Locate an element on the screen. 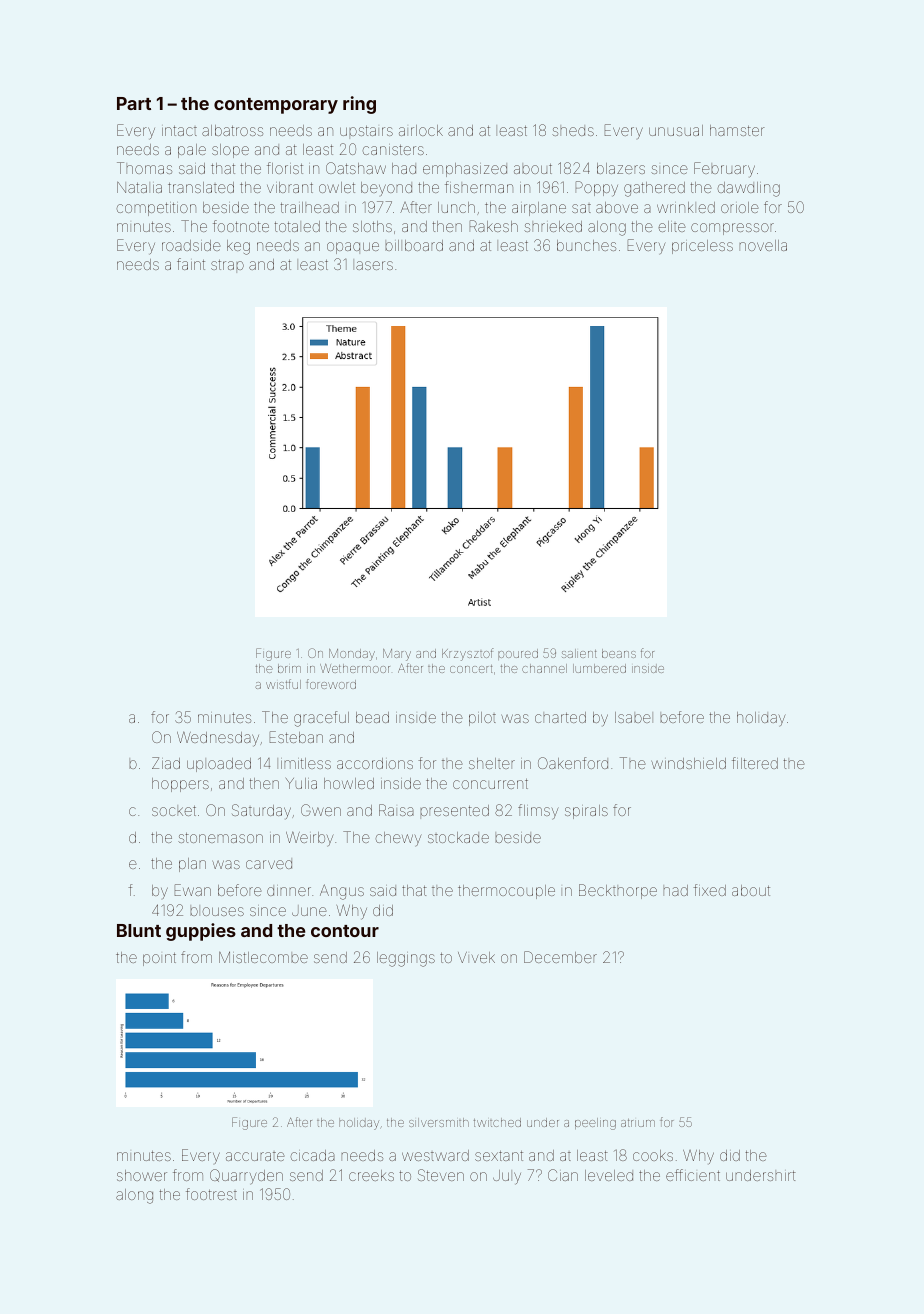 The image size is (924, 1314). contemporary is located at coordinates (276, 106).
